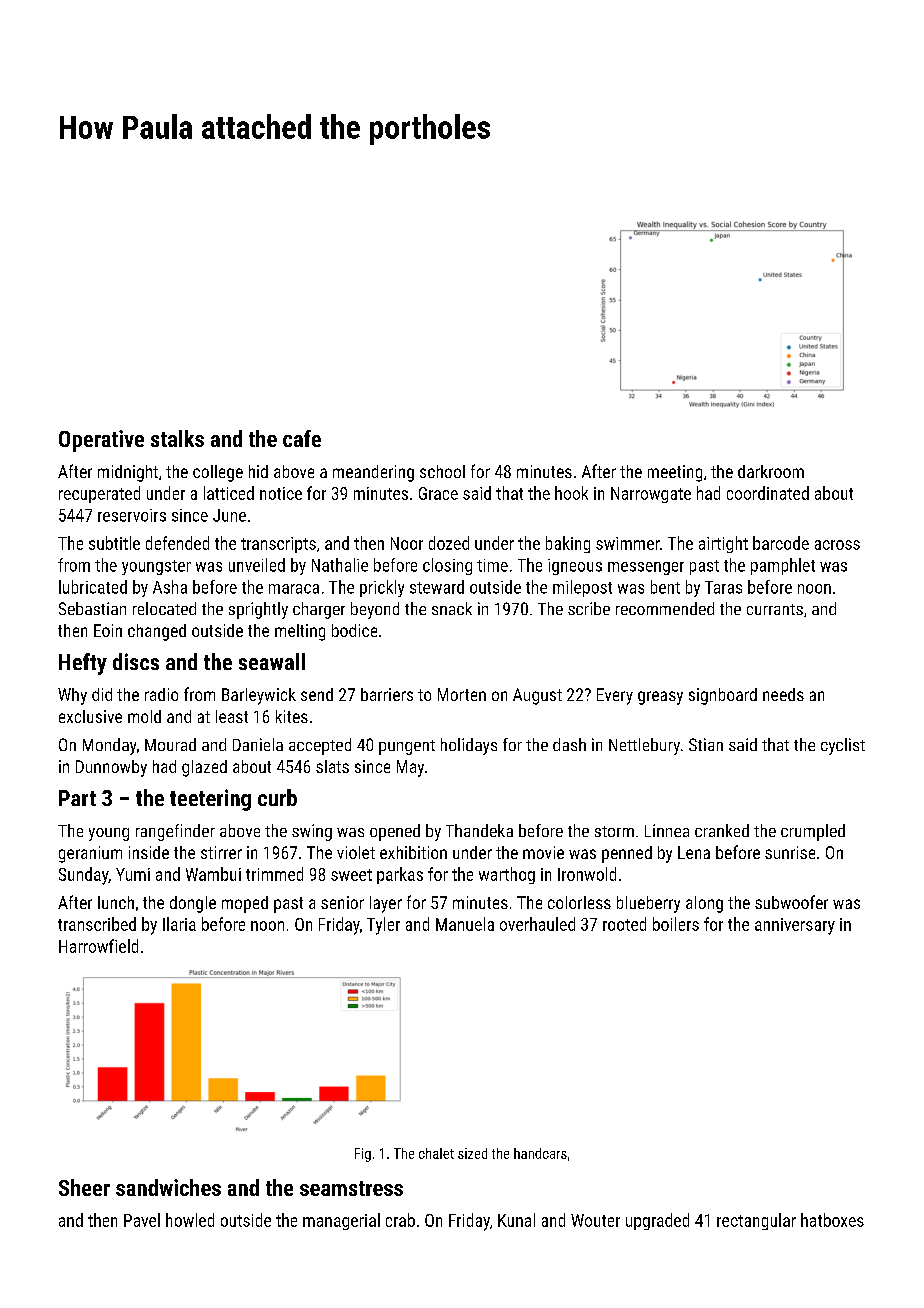 The height and width of the screenshot is (1308, 924). What do you see at coordinates (843, 746) in the screenshot?
I see `cyclist` at bounding box center [843, 746].
